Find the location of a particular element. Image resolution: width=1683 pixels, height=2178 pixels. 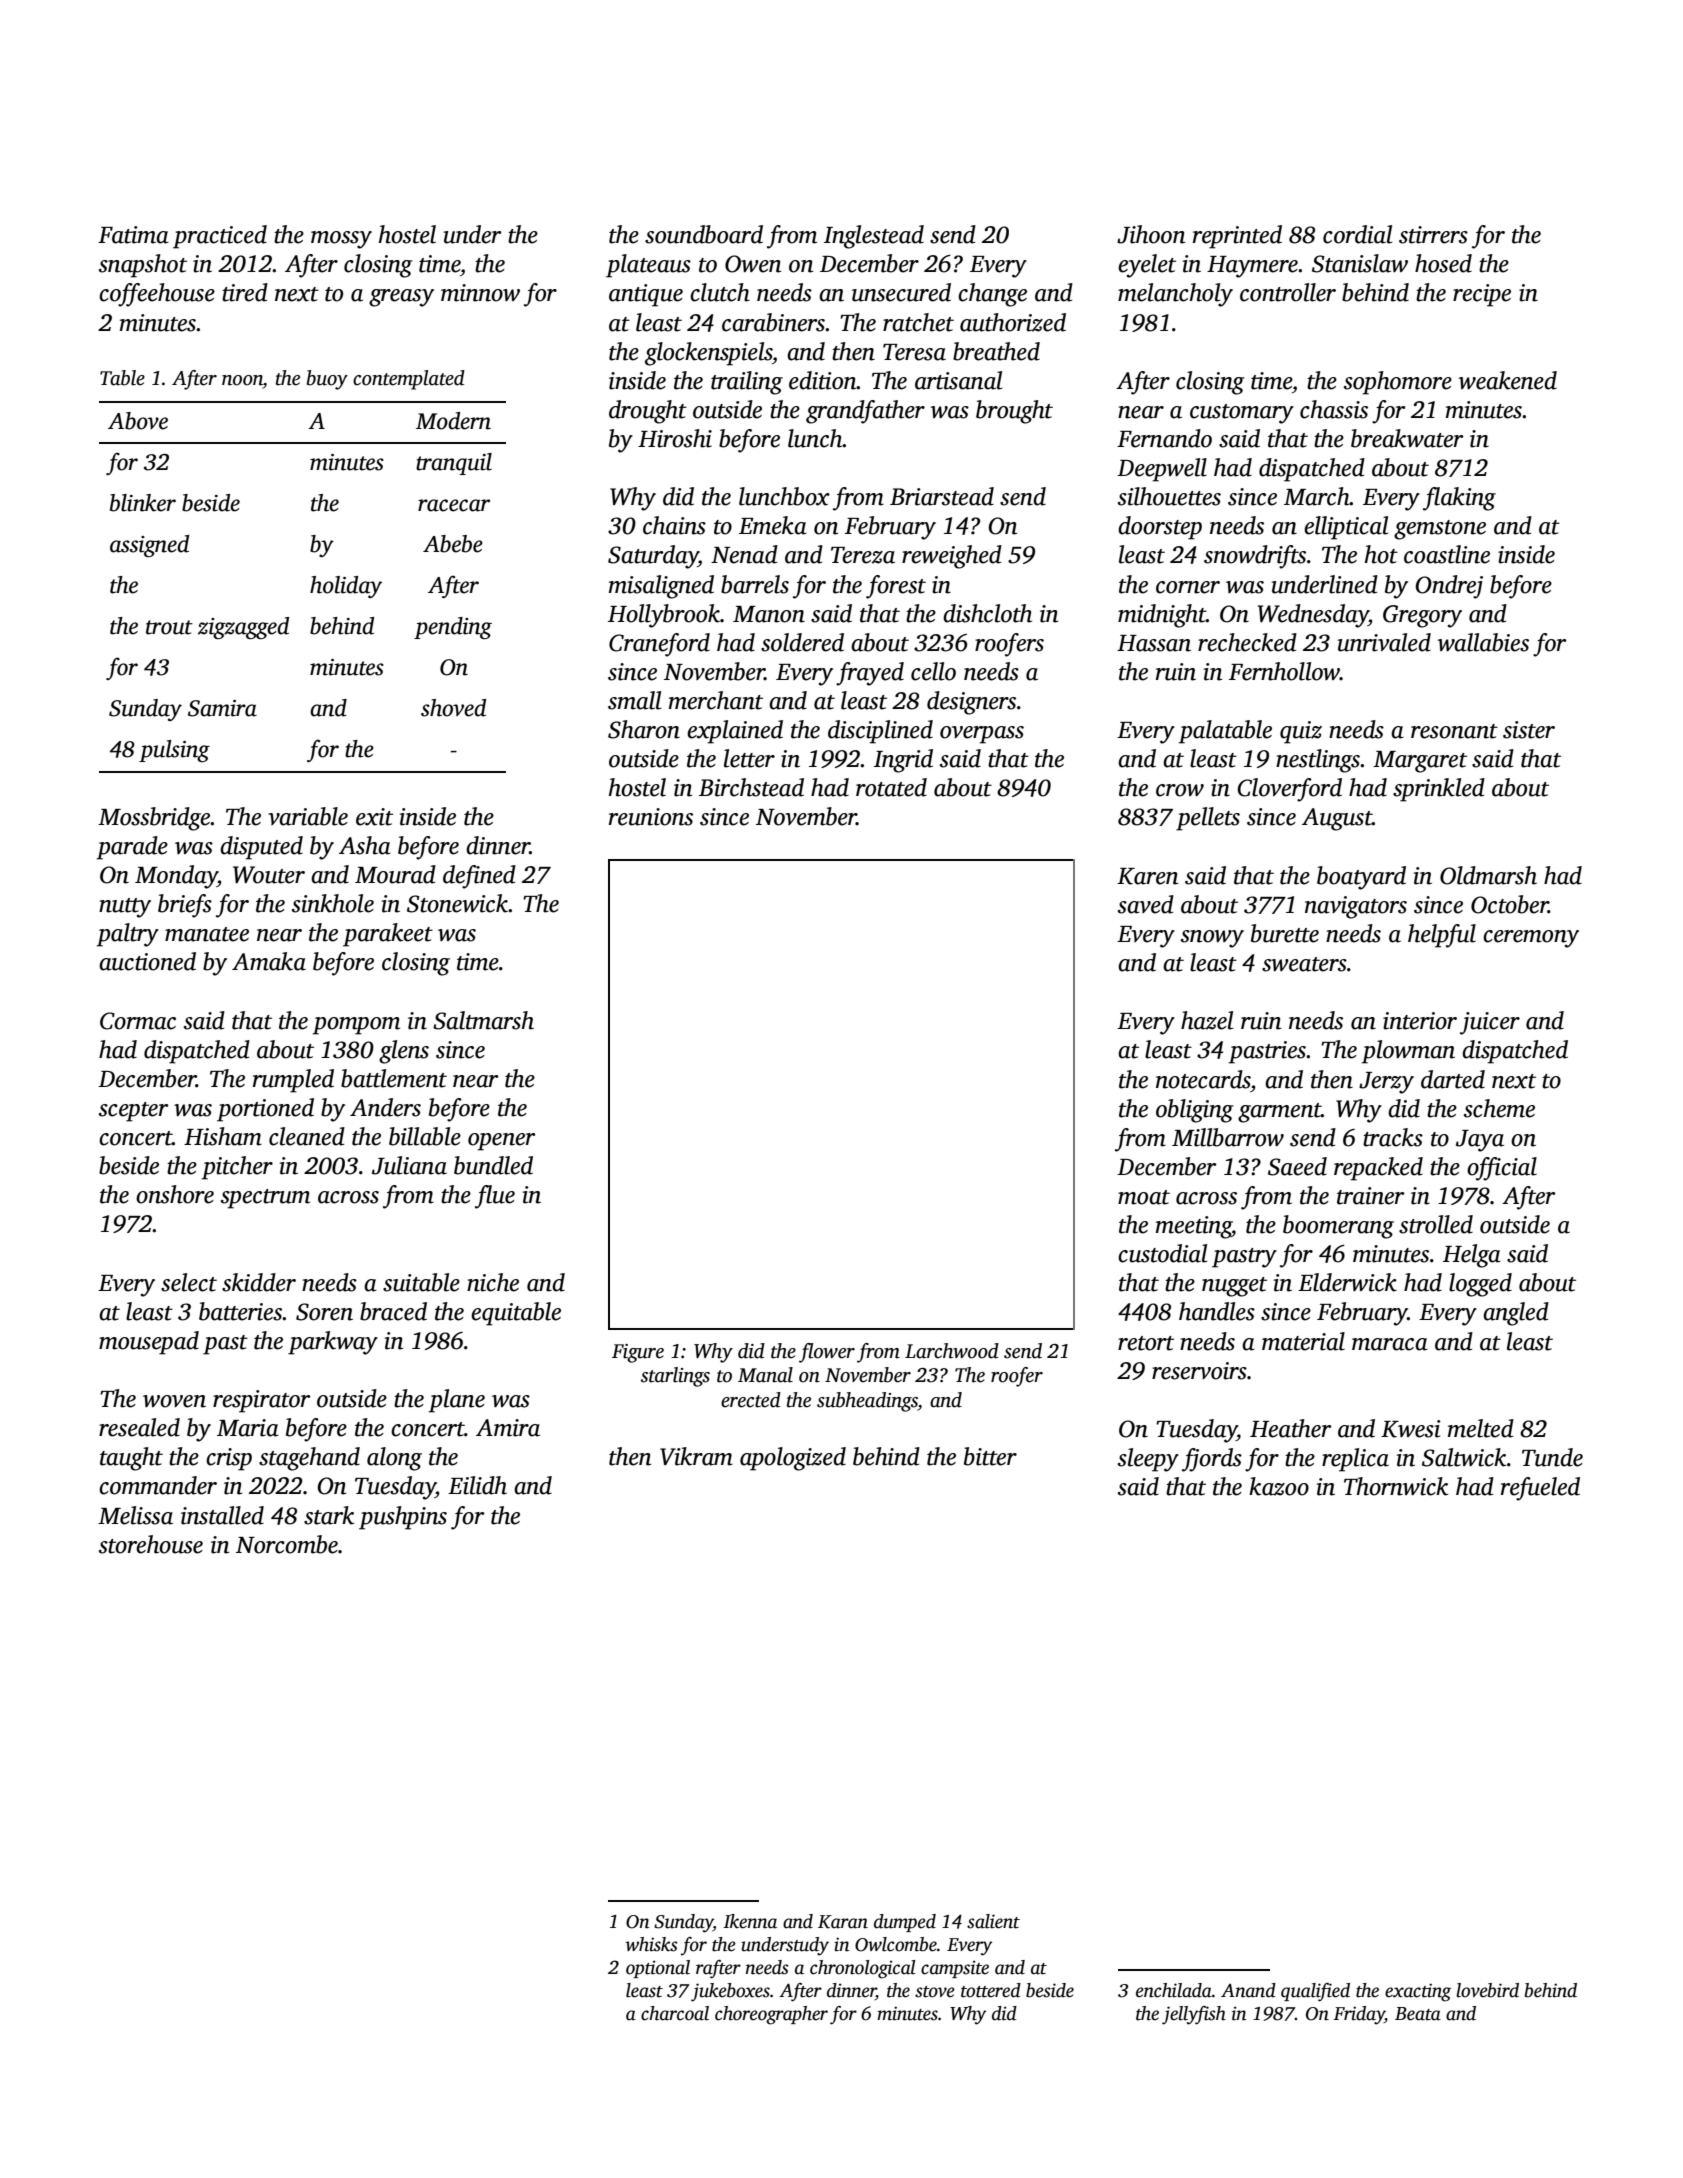

moat is located at coordinates (1144, 1197).
